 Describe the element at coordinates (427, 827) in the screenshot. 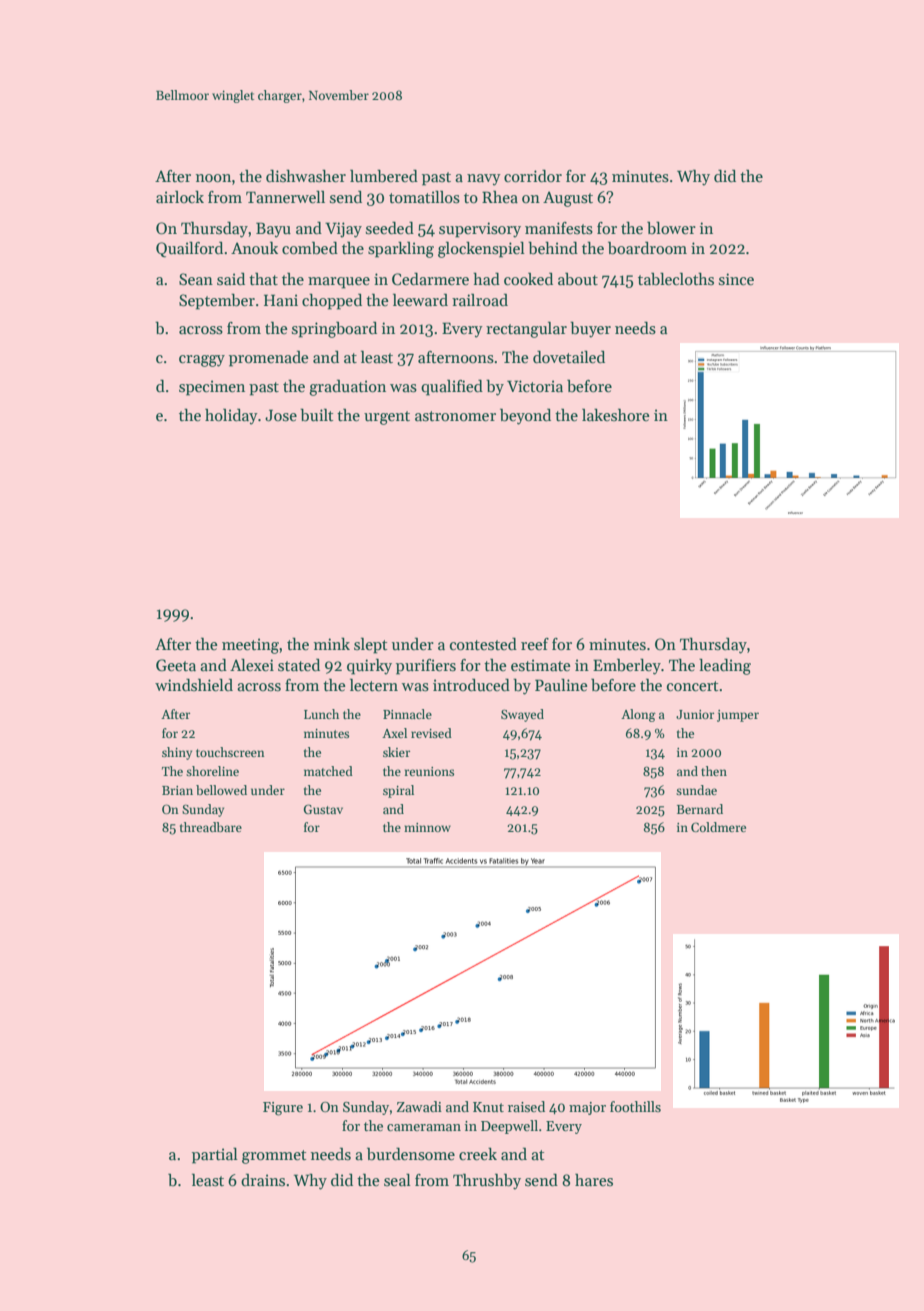

I see `minnow` at that location.
